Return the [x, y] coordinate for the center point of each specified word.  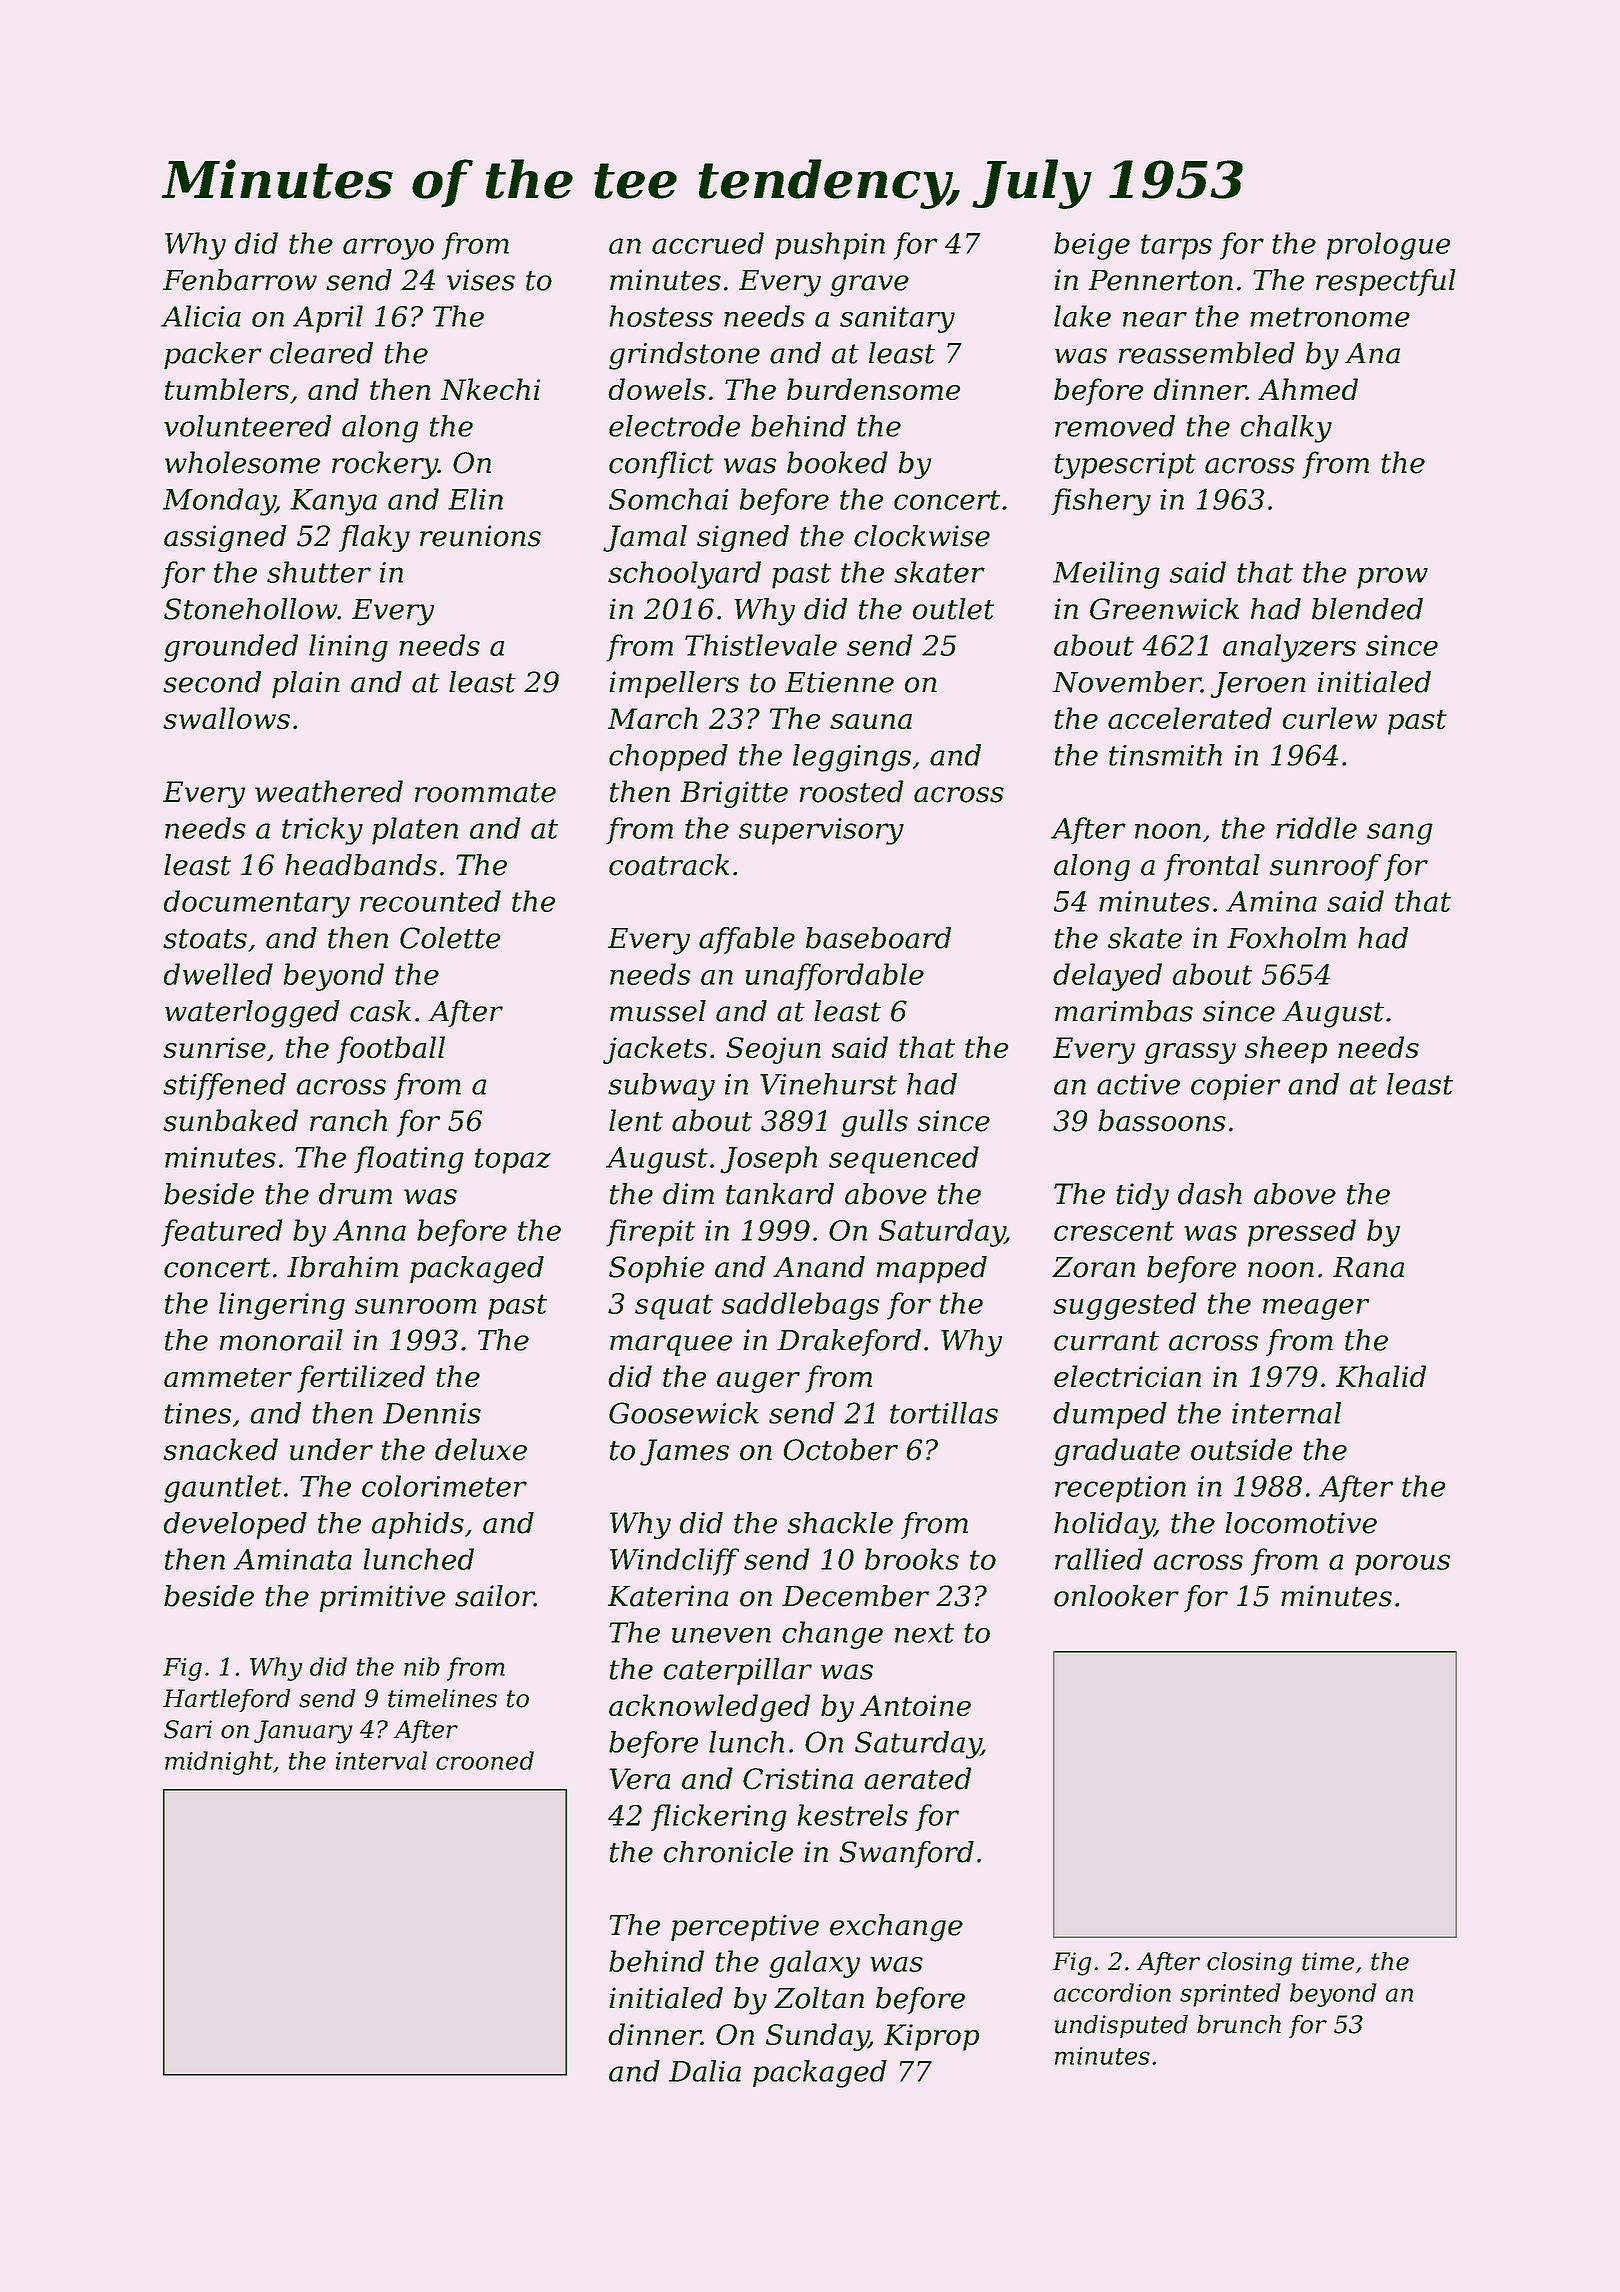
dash [1210, 1194]
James [684, 1452]
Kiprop [931, 2037]
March [653, 718]
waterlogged [252, 1014]
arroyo [388, 249]
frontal [1212, 867]
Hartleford [226, 1700]
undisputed [1121, 2026]
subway [661, 1087]
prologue [1388, 246]
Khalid [1381, 1376]
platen [415, 831]
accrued [708, 243]
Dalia [705, 2071]
